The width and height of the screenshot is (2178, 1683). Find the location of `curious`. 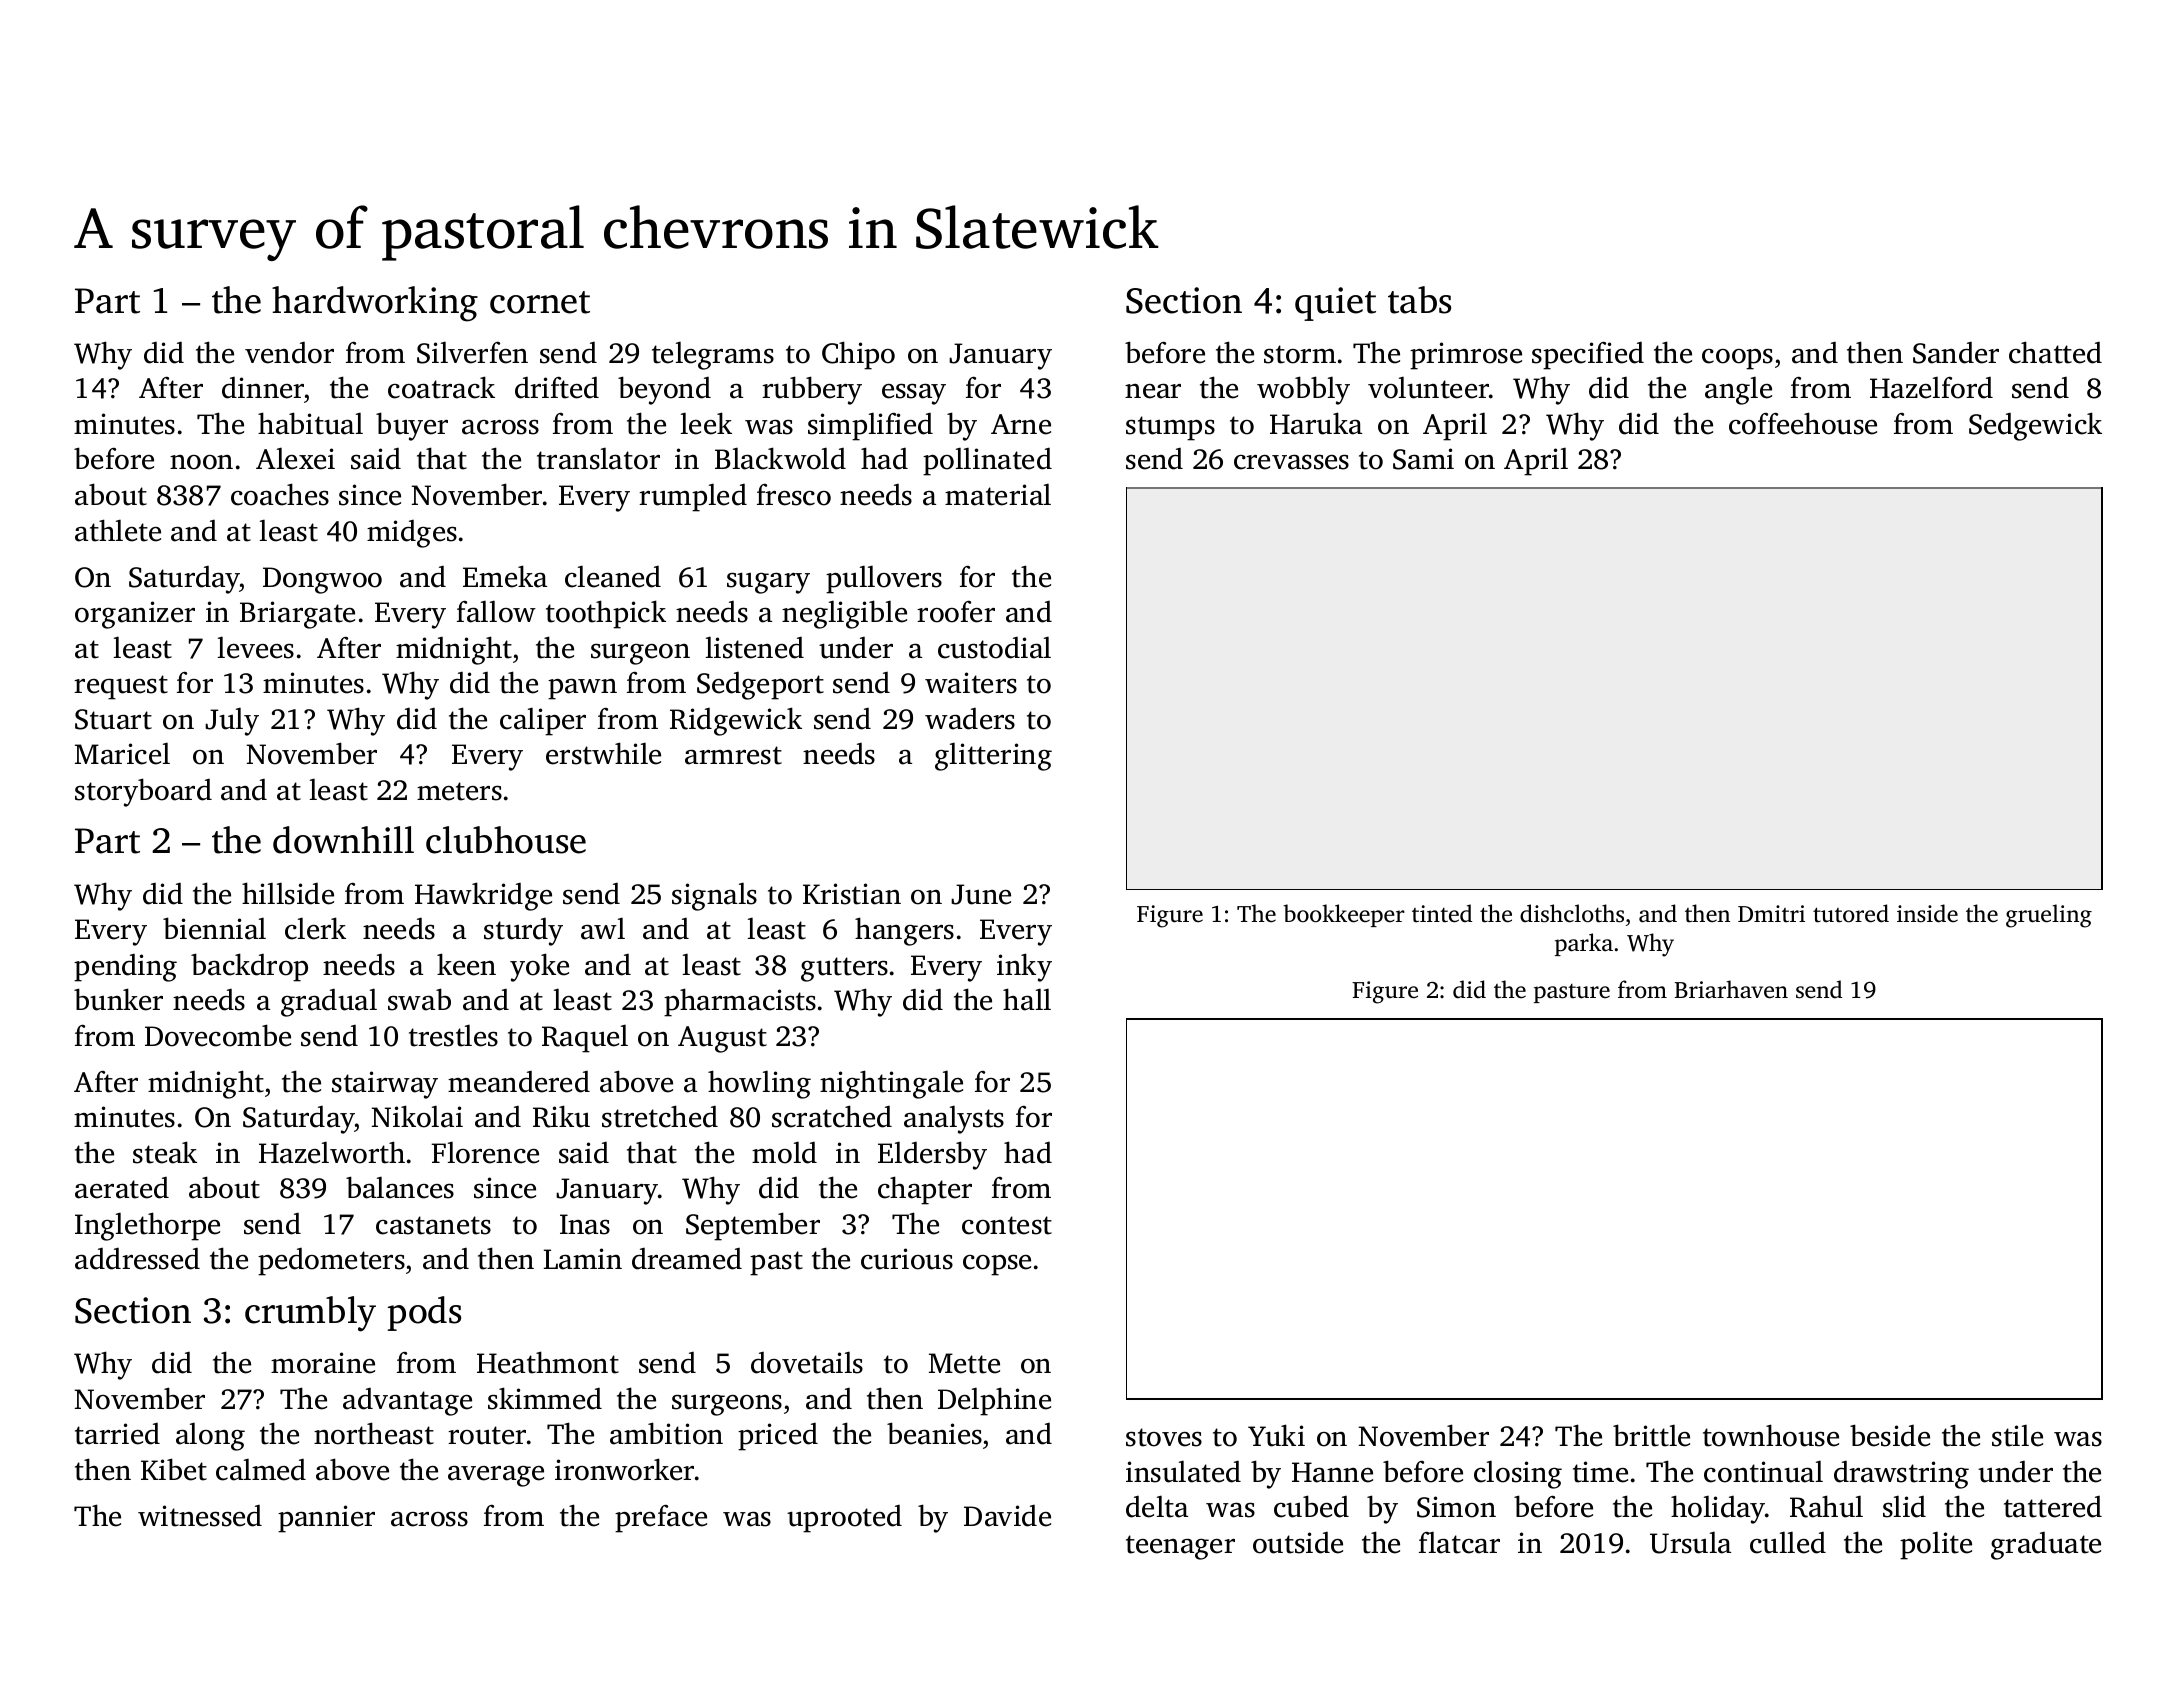

curious is located at coordinates (907, 1259).
